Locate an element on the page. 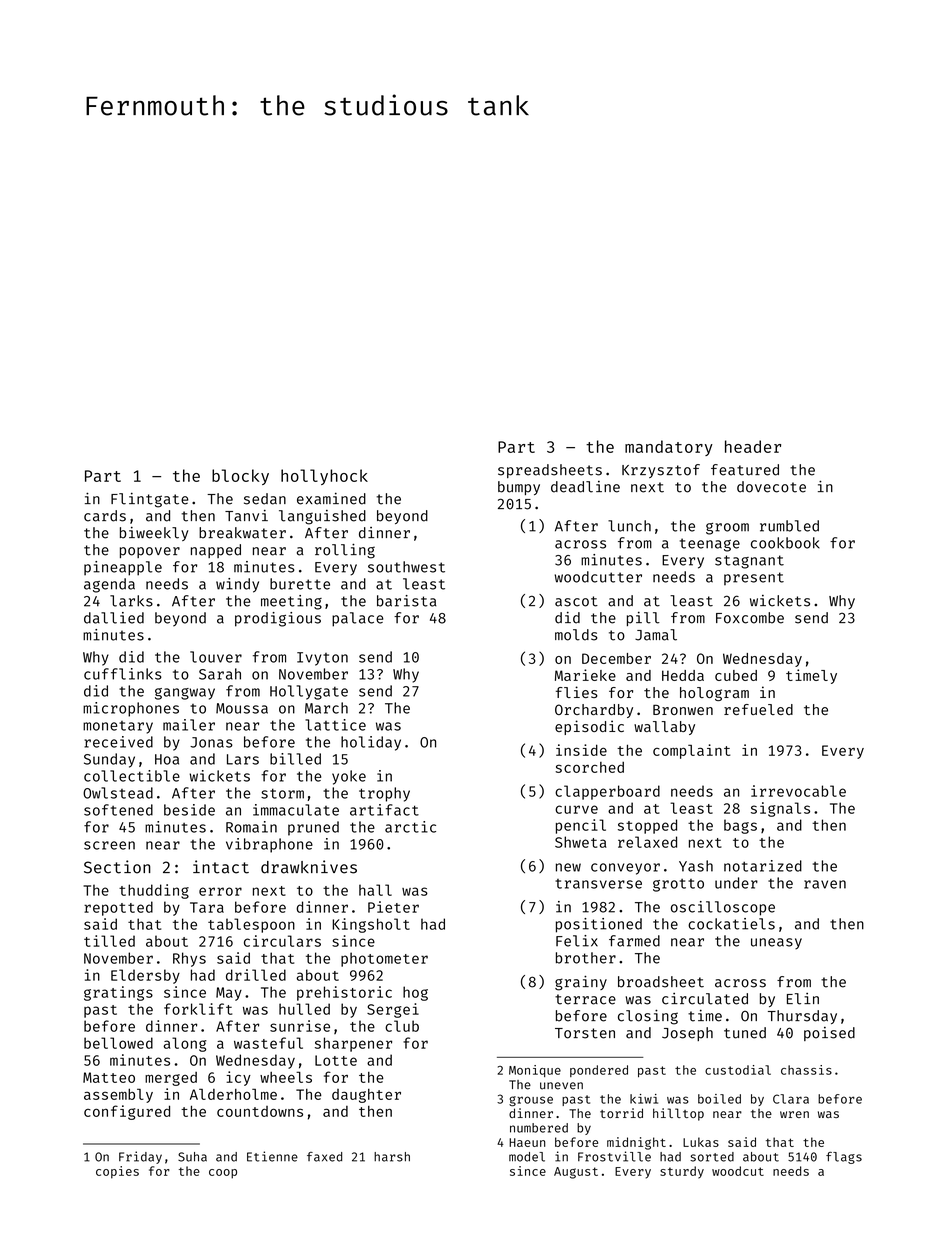  Torsten is located at coordinates (585, 1033).
